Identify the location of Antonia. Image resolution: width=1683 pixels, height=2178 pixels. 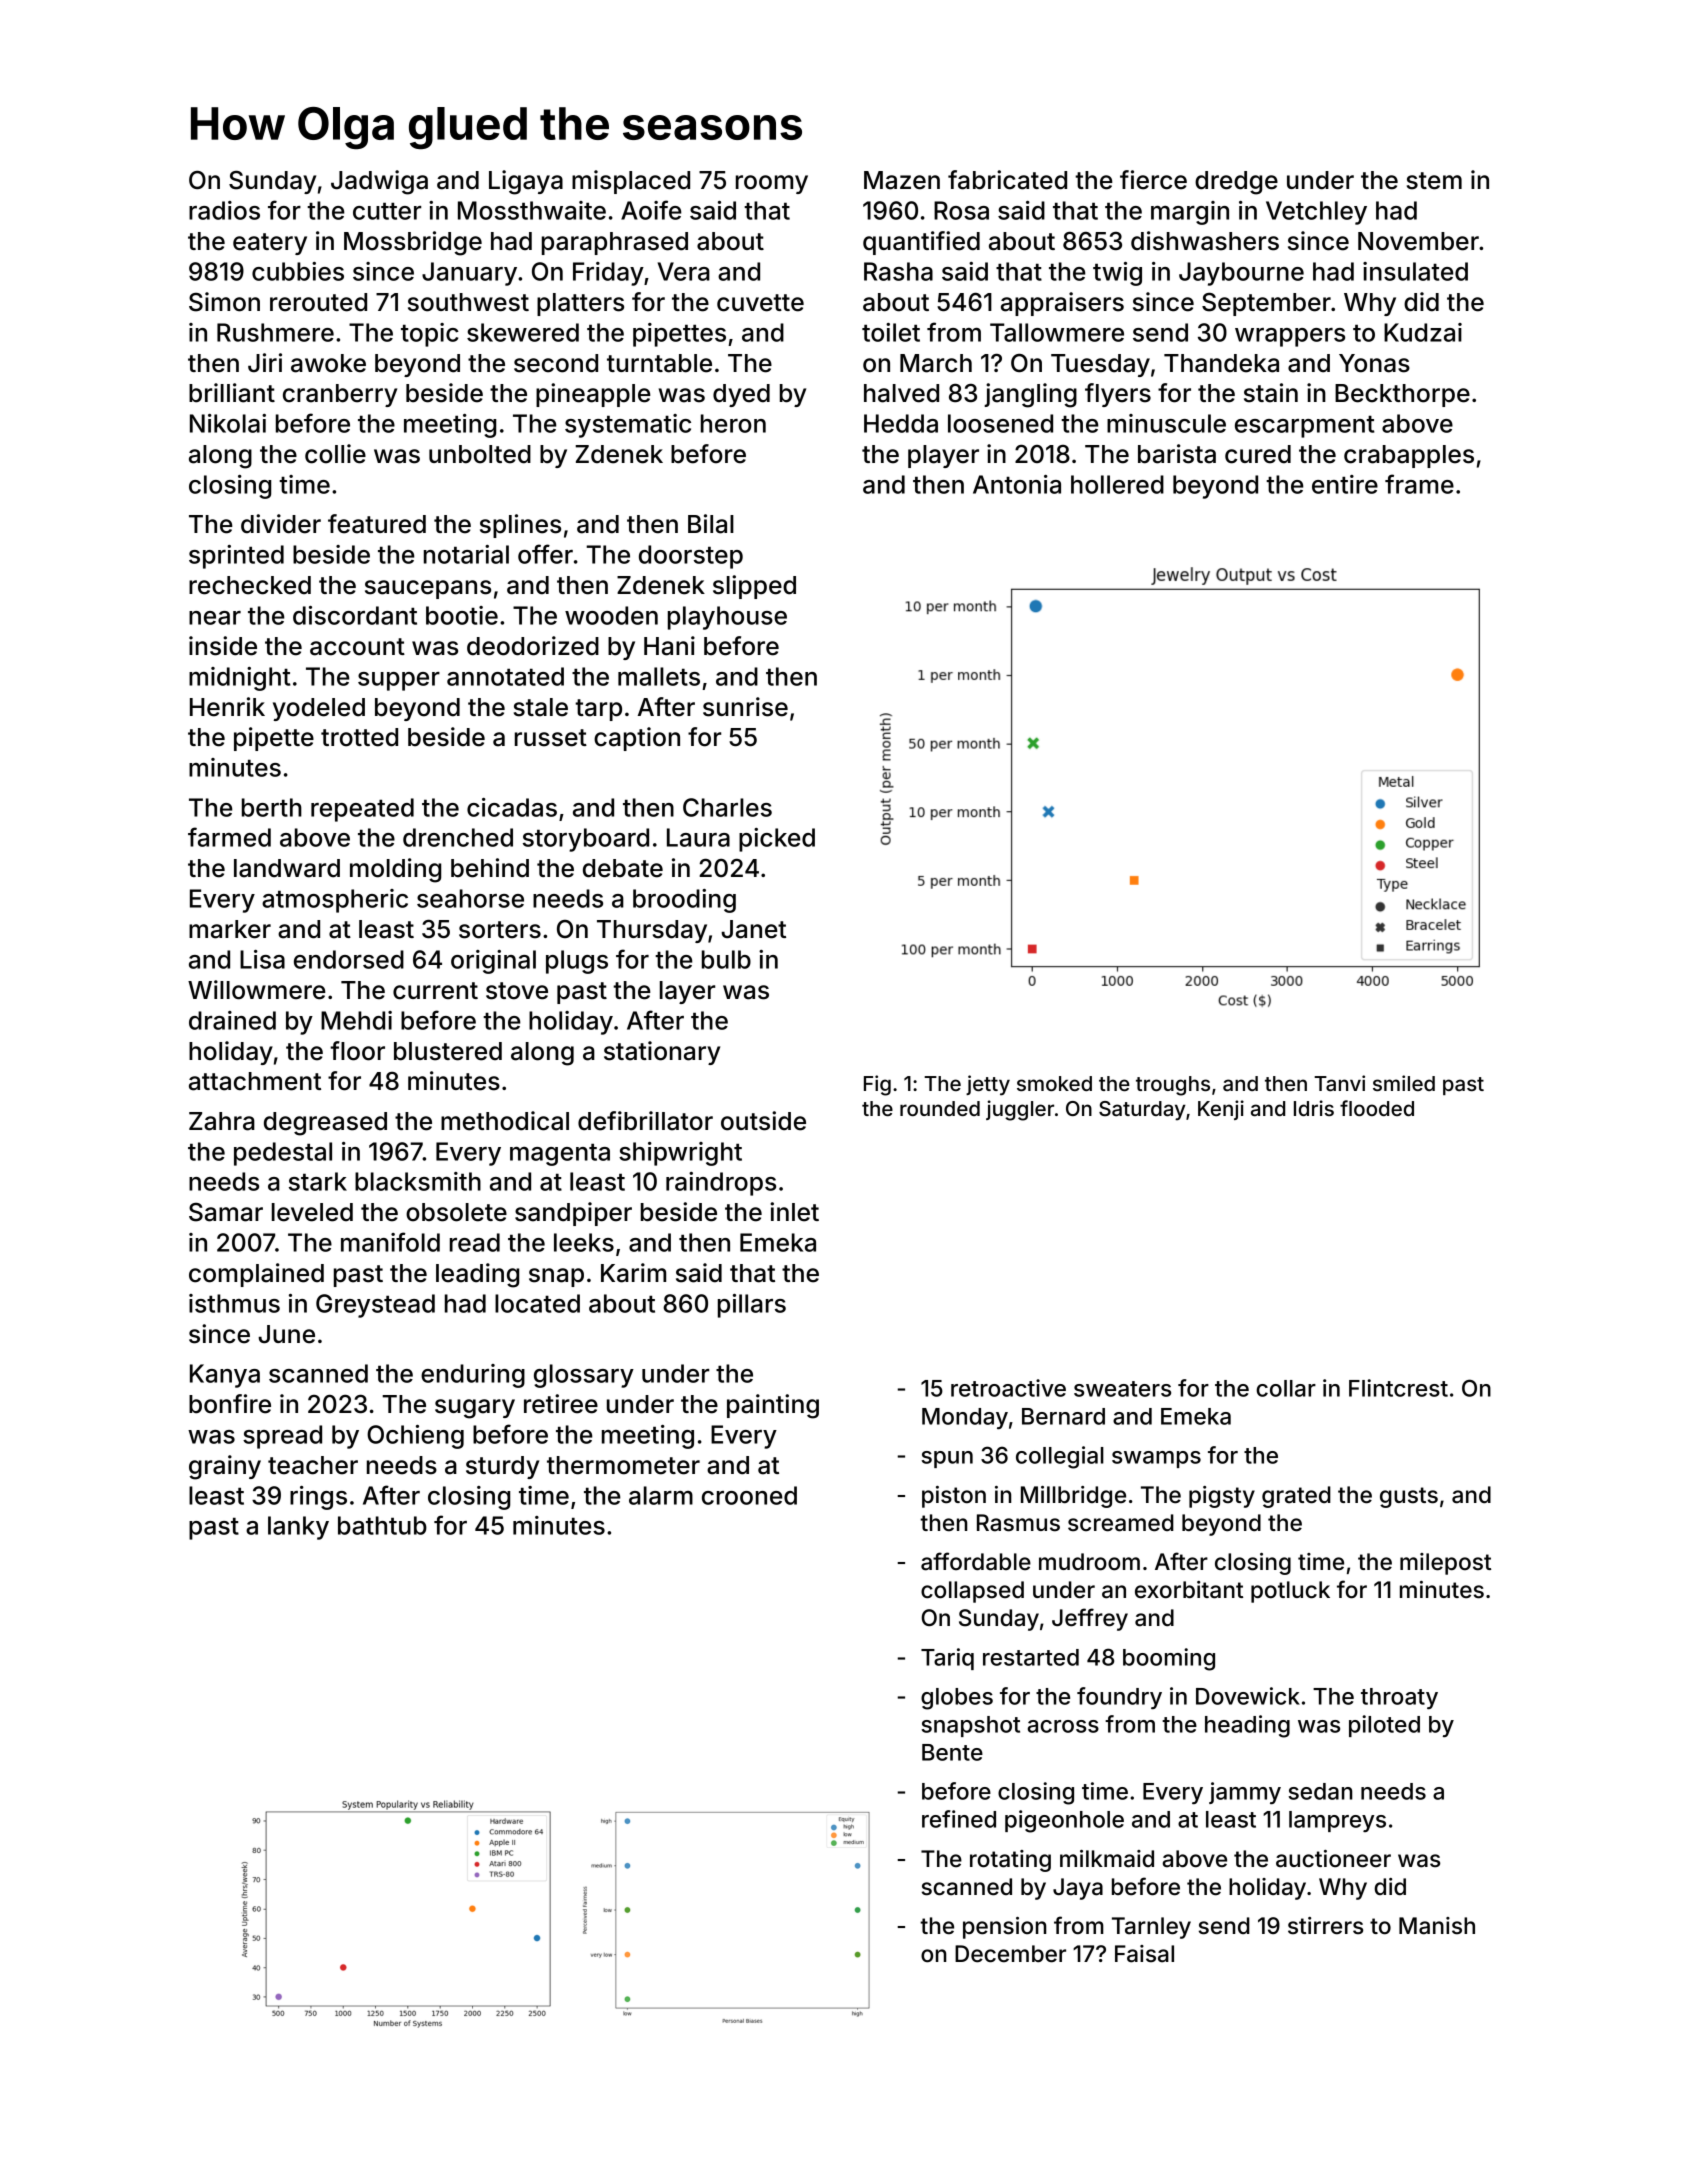
(1017, 484).
